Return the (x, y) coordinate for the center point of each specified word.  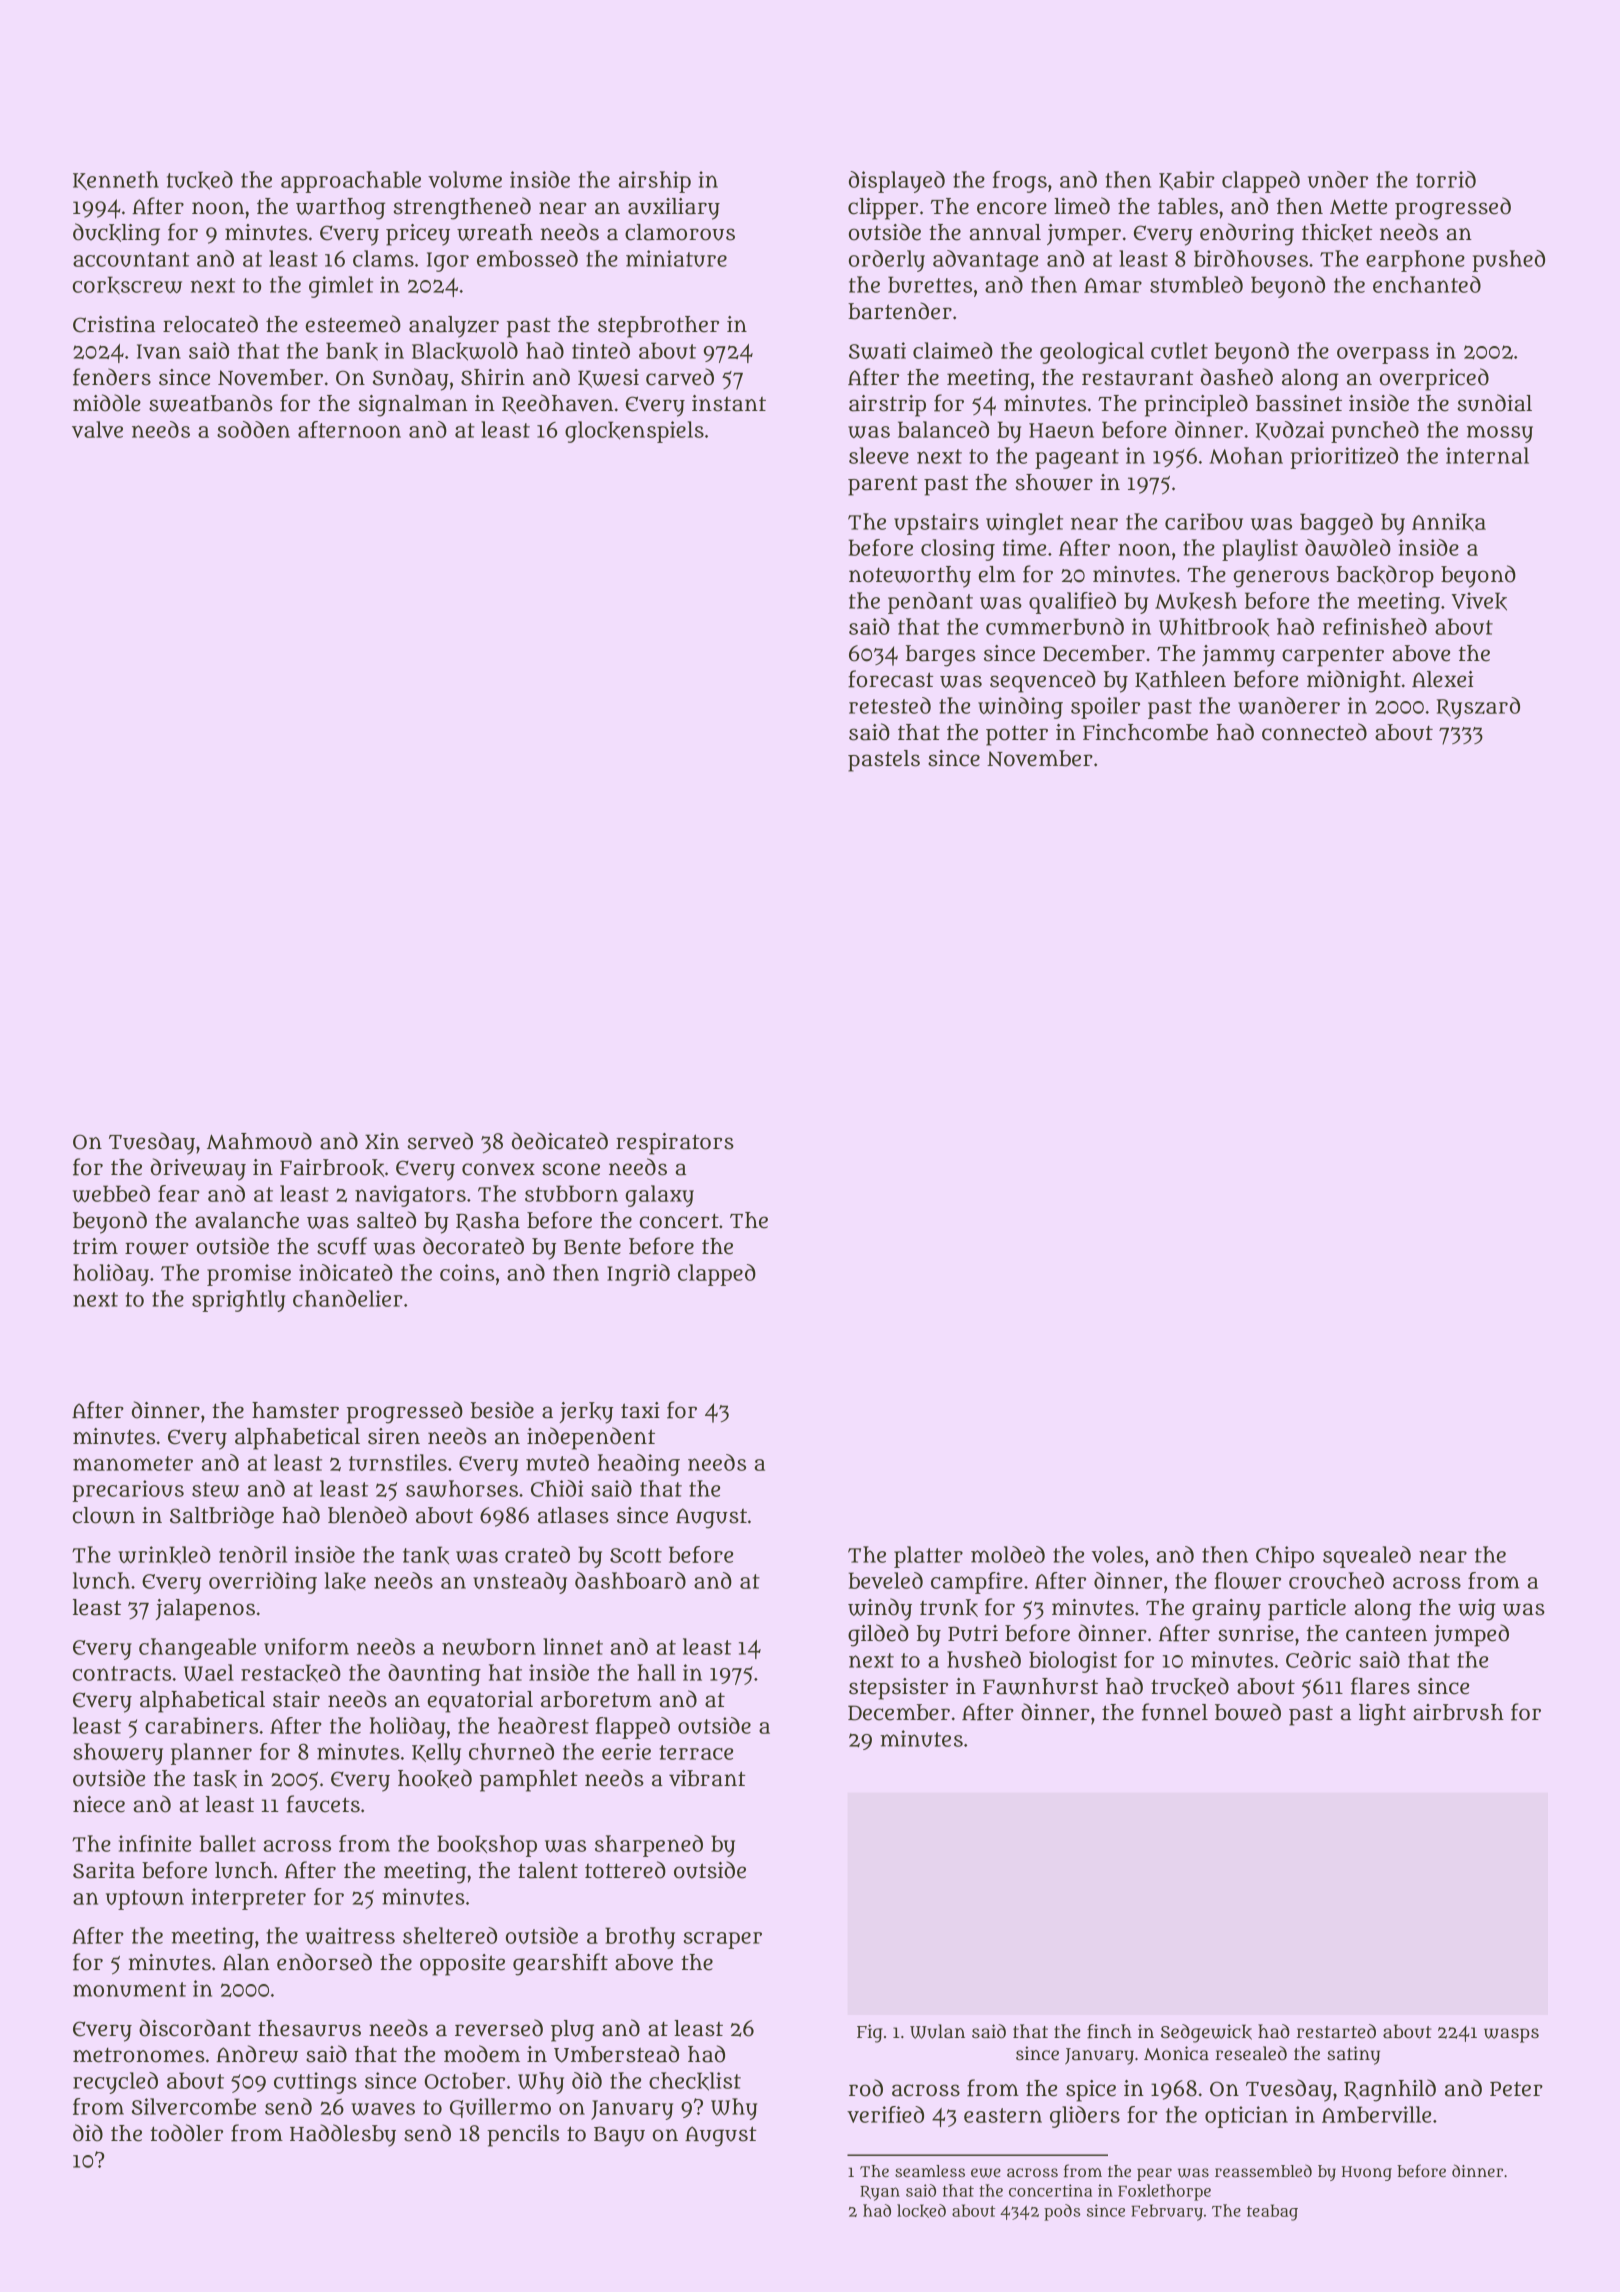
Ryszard (1478, 708)
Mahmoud (259, 1141)
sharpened (649, 1846)
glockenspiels (634, 432)
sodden (253, 429)
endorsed (324, 1962)
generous (1281, 579)
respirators (675, 1144)
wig (1477, 1610)
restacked (291, 1673)
